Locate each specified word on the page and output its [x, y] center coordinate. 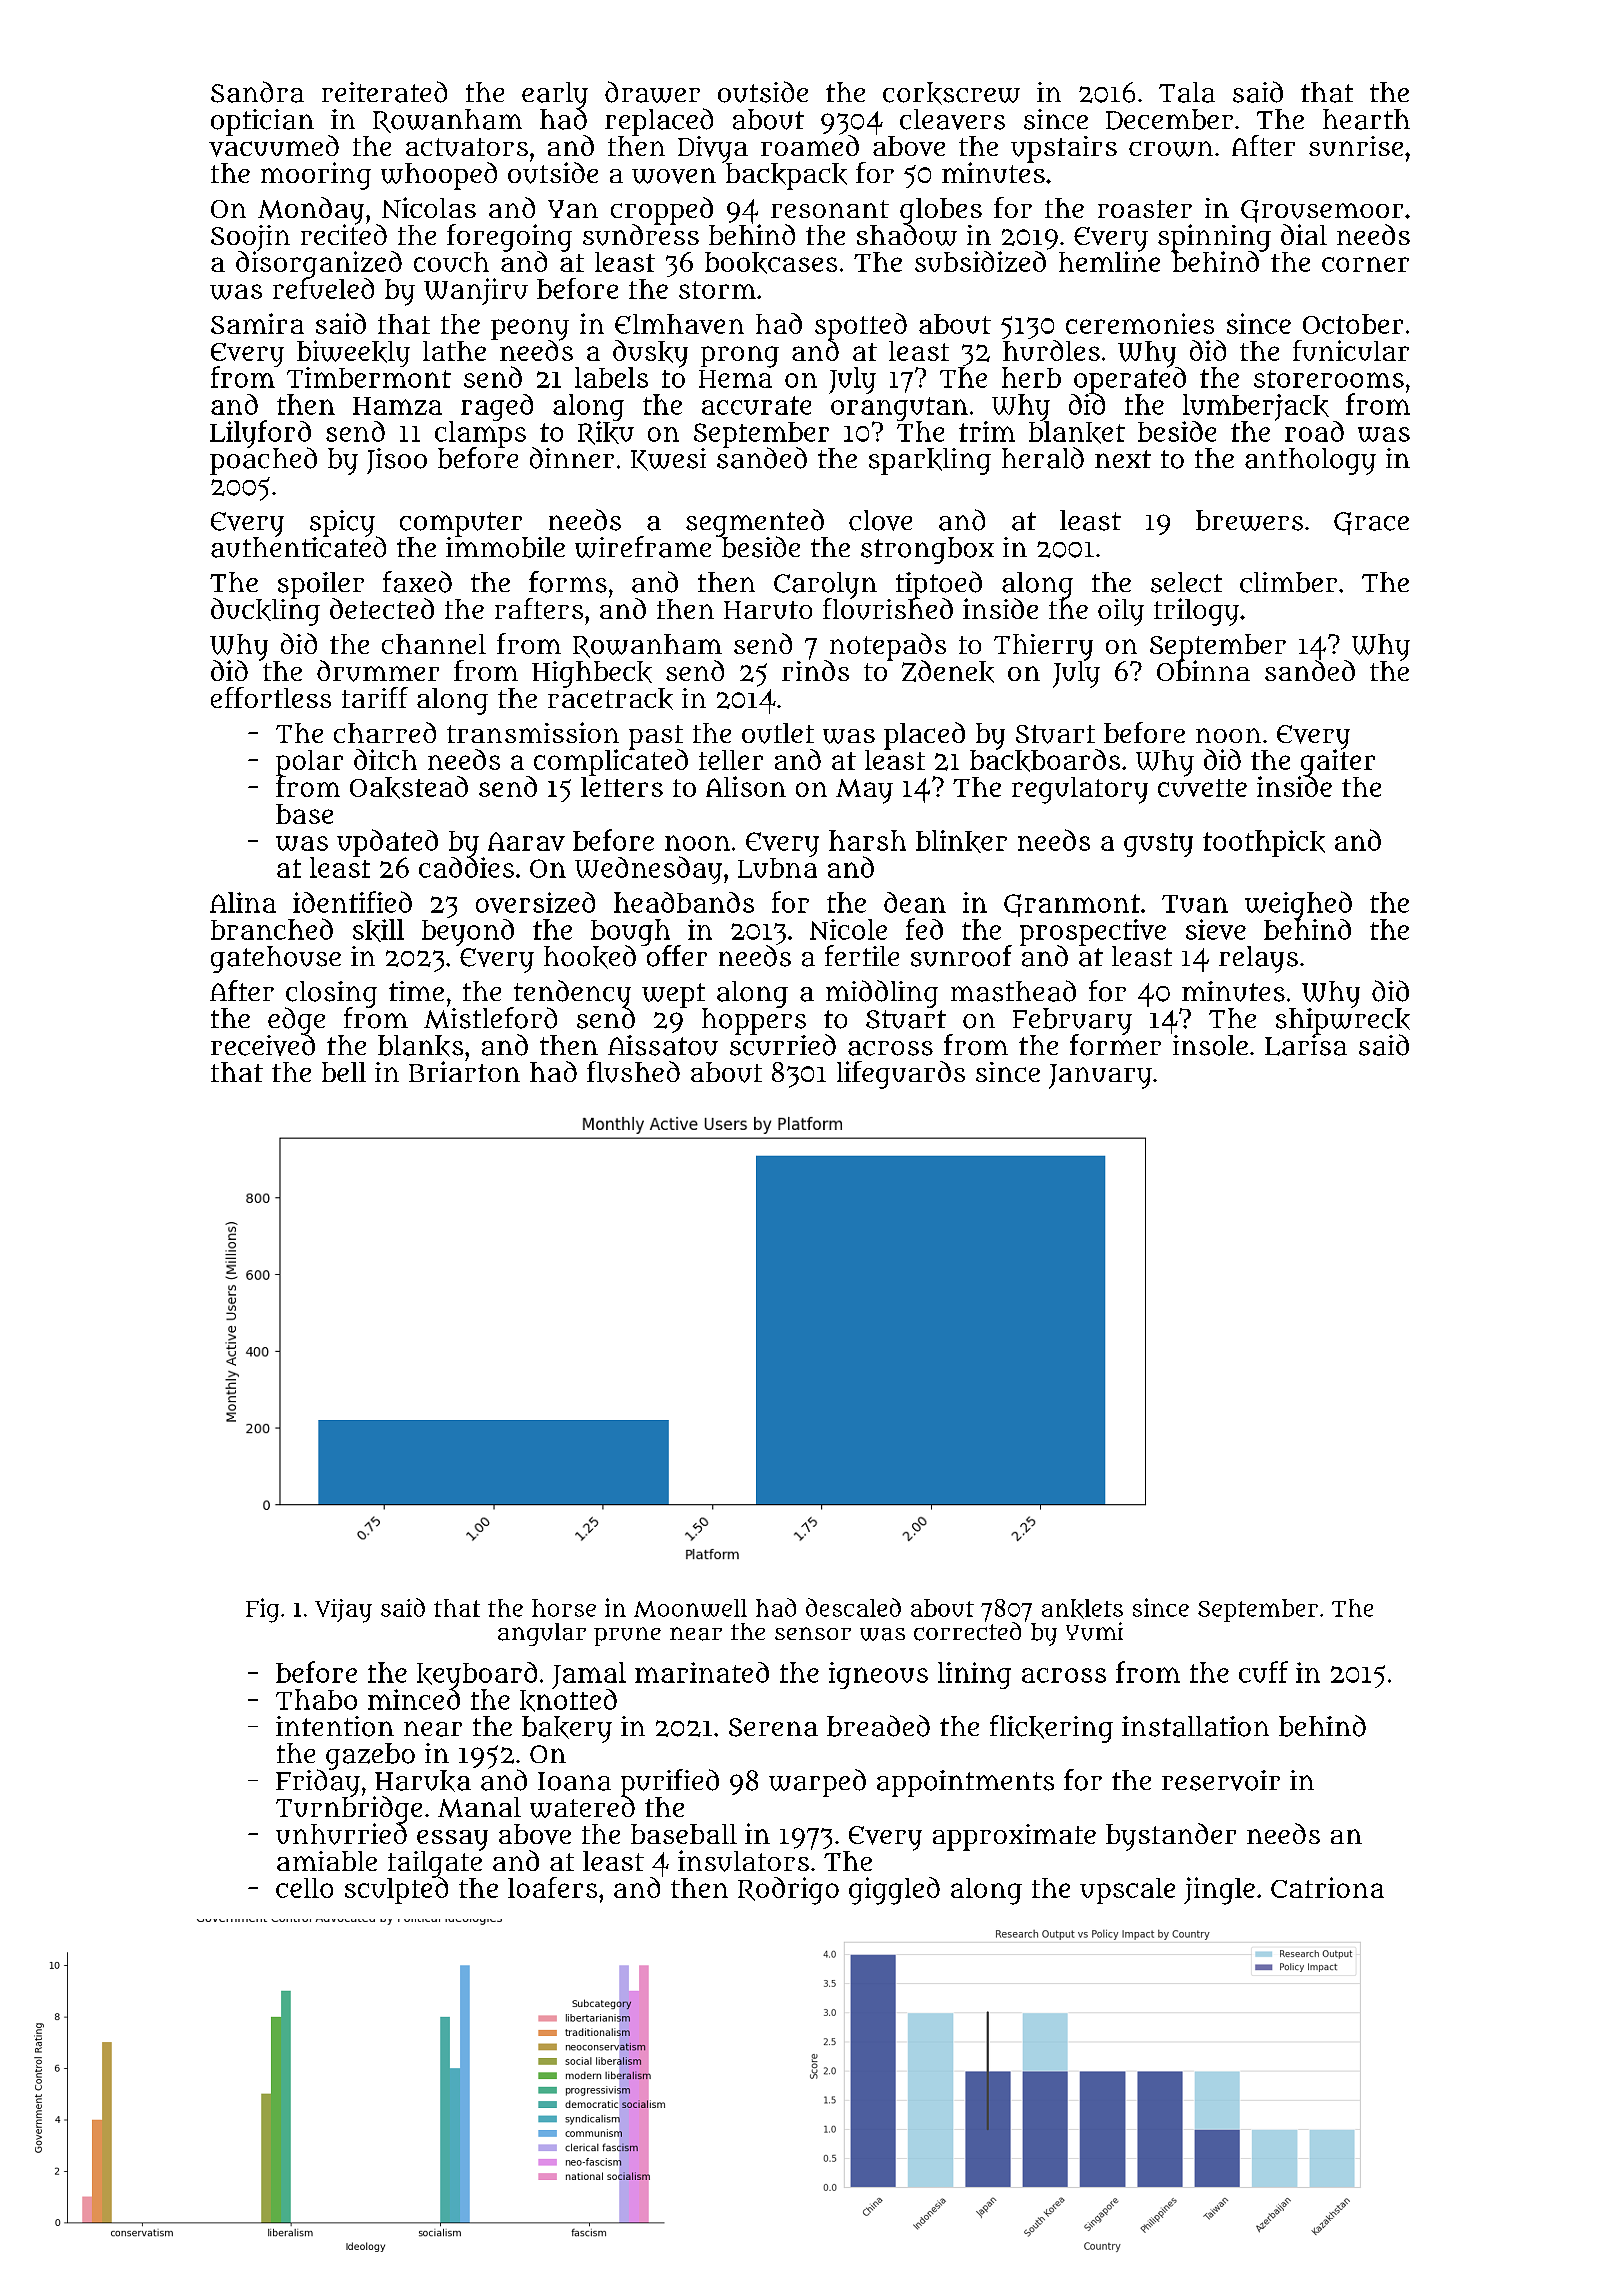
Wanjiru [476, 291]
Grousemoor [1322, 211]
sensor [813, 1633]
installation [1195, 1726]
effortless [271, 697]
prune [627, 1636]
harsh [867, 840]
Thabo [316, 1699]
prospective [1093, 932]
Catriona [1327, 1887]
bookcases [771, 263]
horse [564, 1608]
